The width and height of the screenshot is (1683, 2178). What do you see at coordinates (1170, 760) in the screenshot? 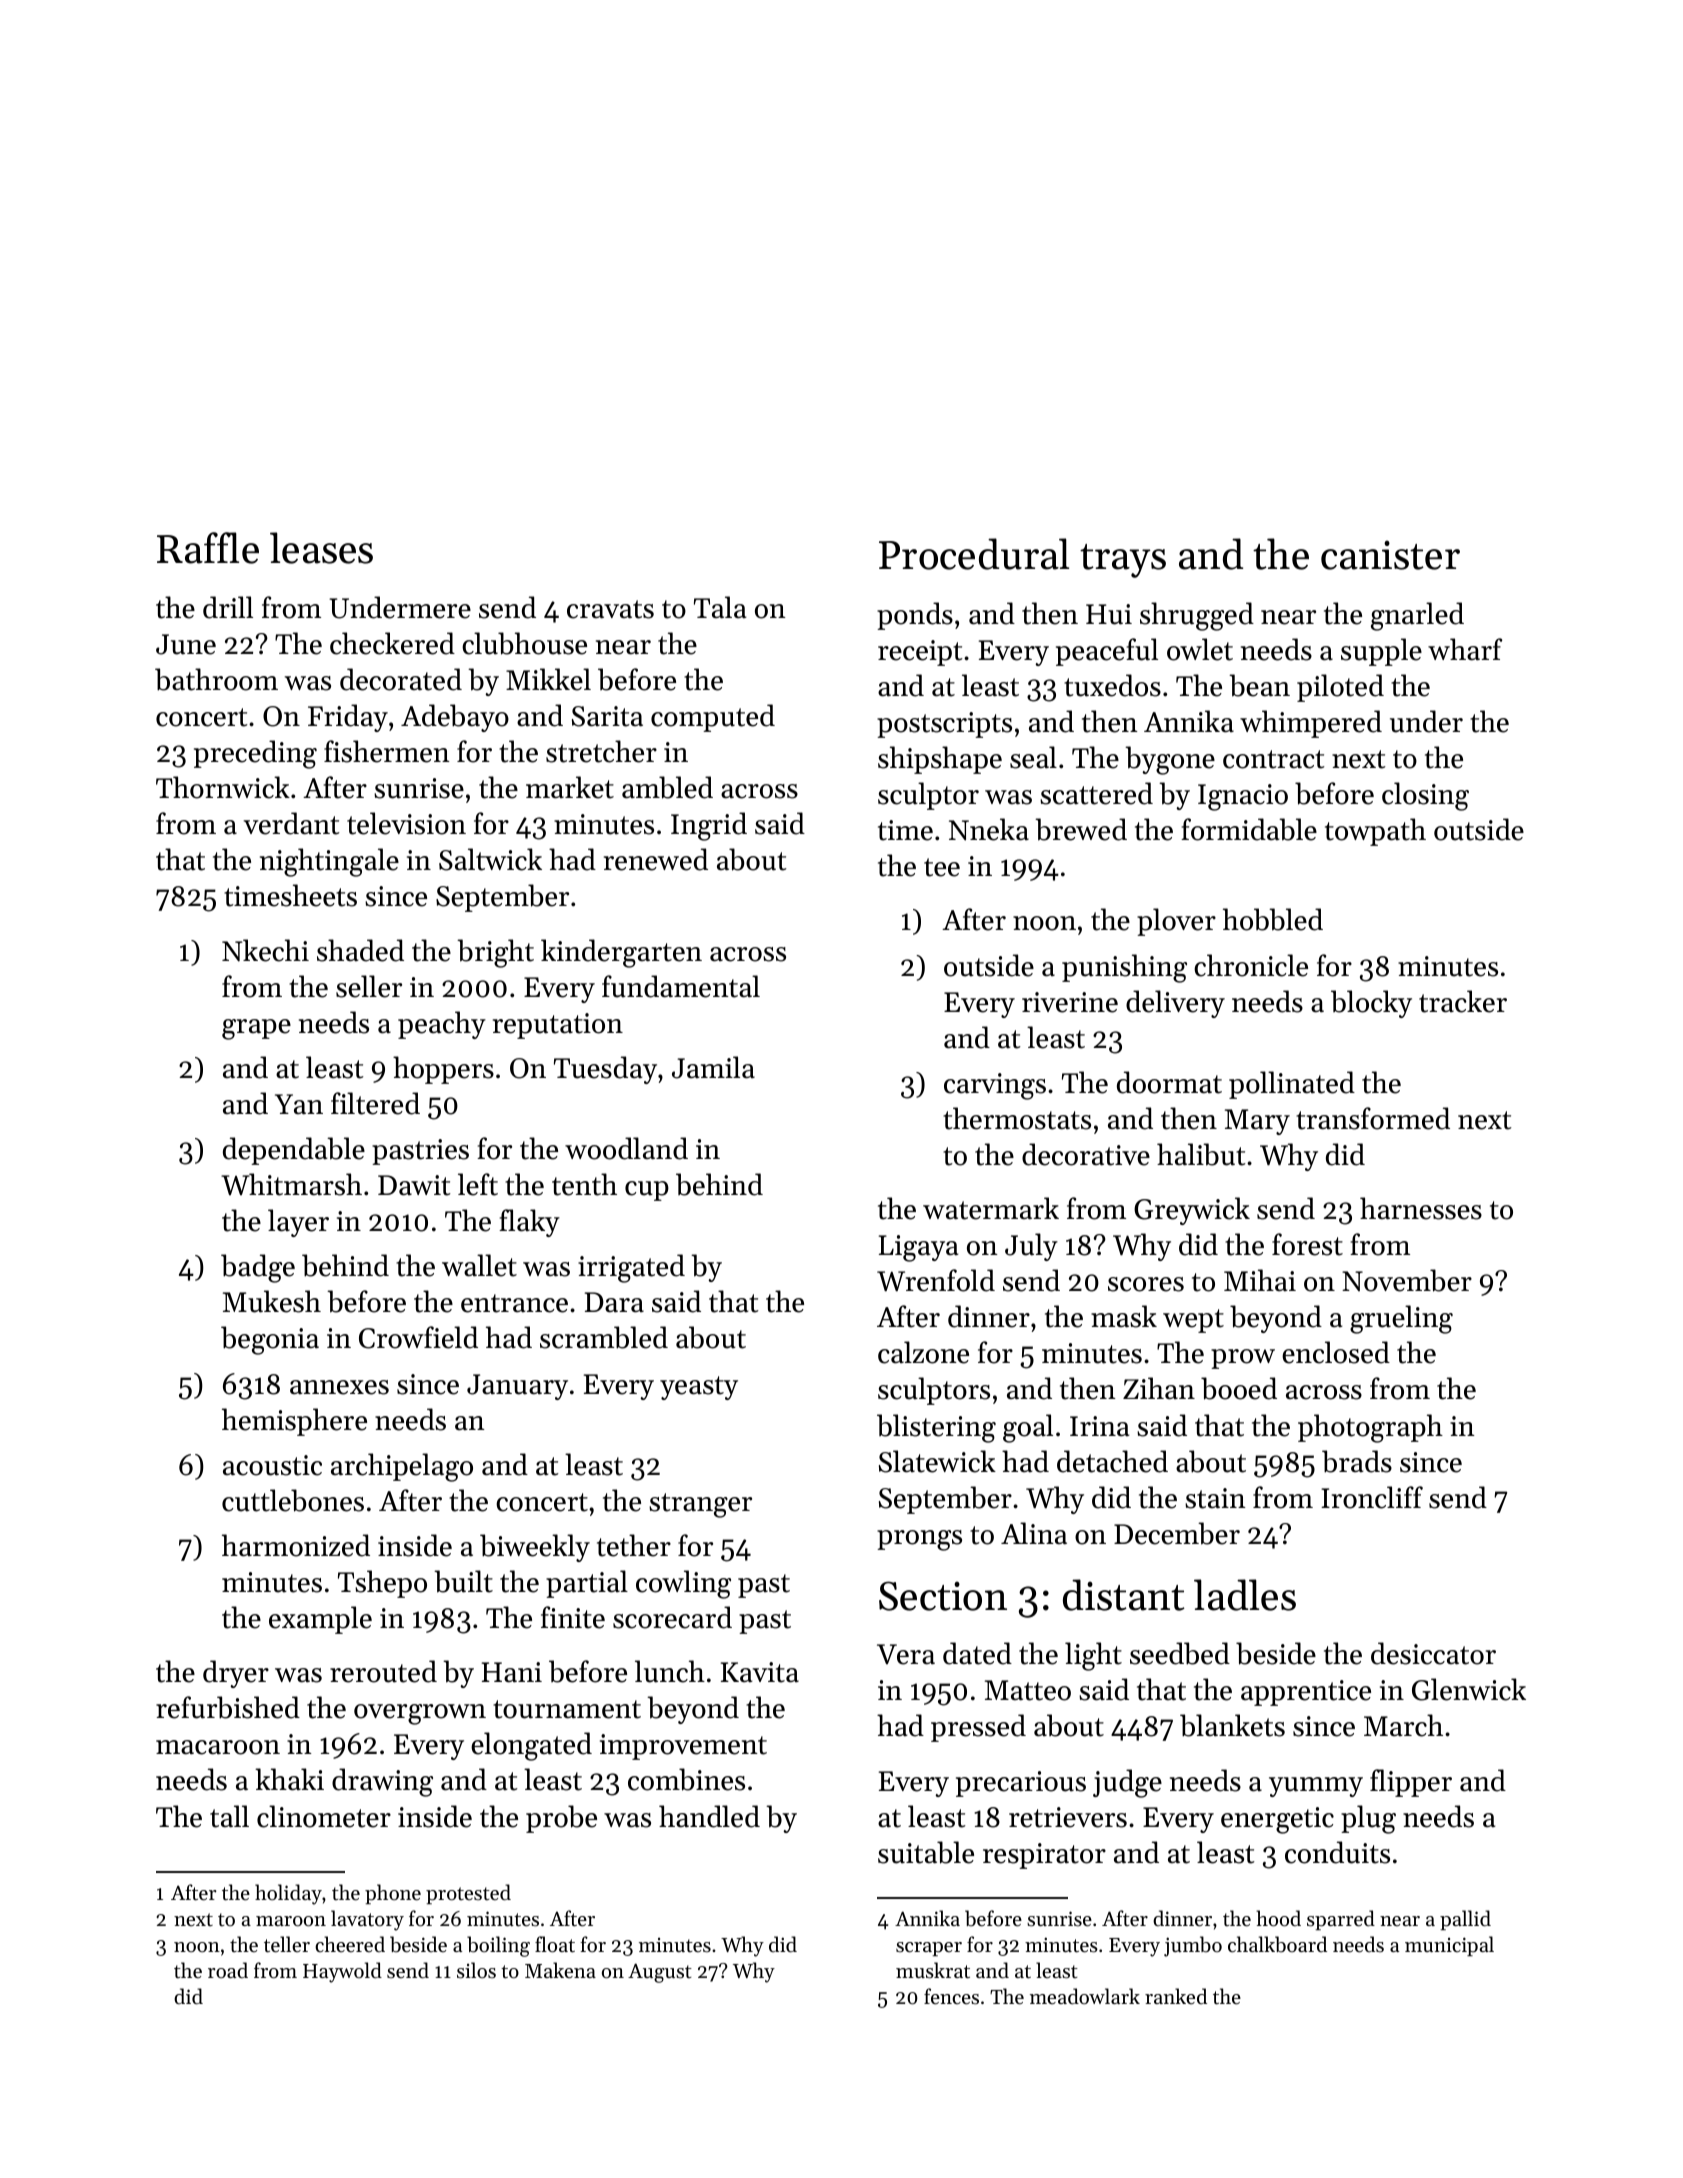
I see `bygone` at bounding box center [1170, 760].
